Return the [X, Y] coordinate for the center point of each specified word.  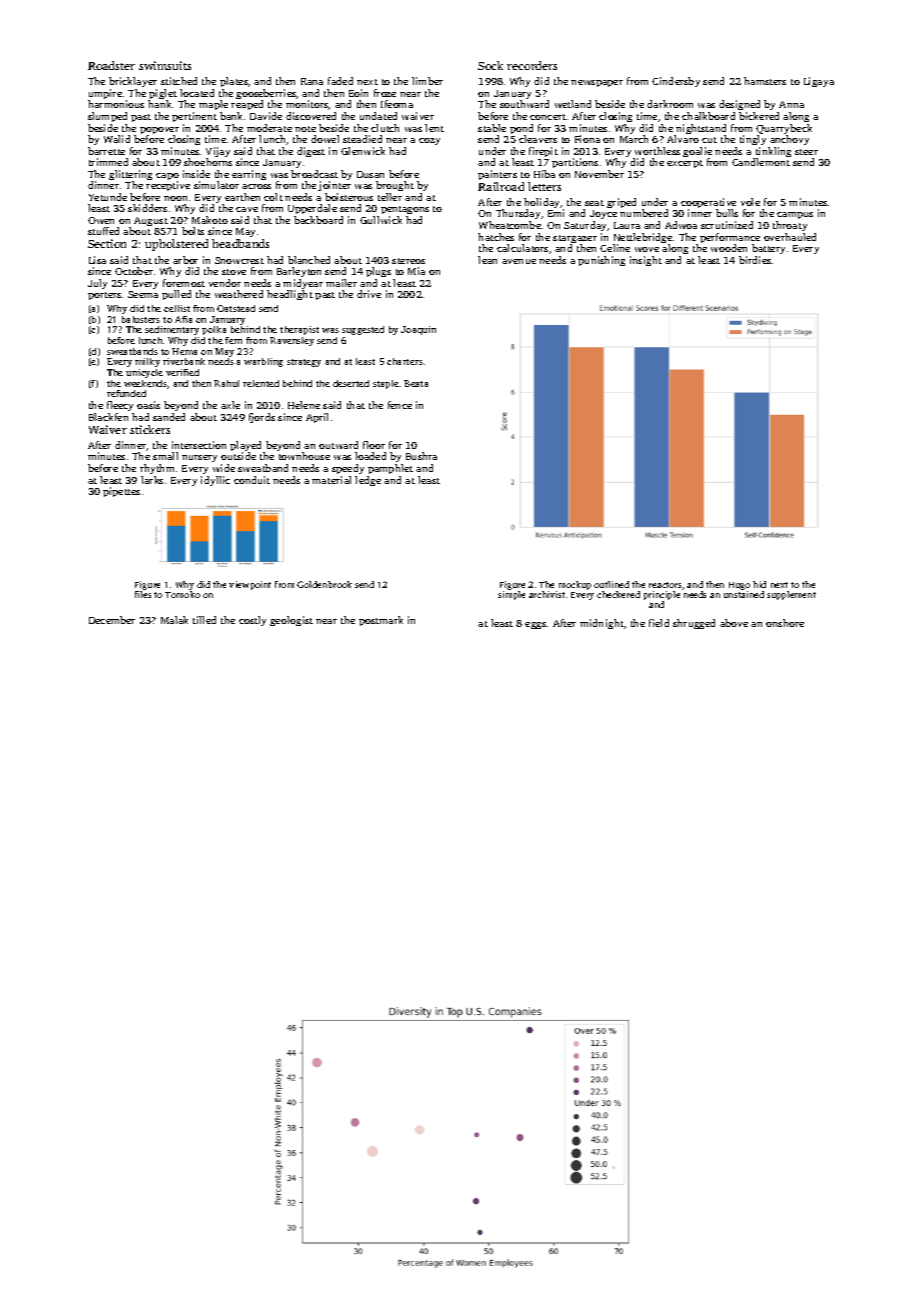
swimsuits [165, 65]
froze [385, 93]
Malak [174, 620]
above [734, 623]
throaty [790, 226]
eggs [535, 625]
